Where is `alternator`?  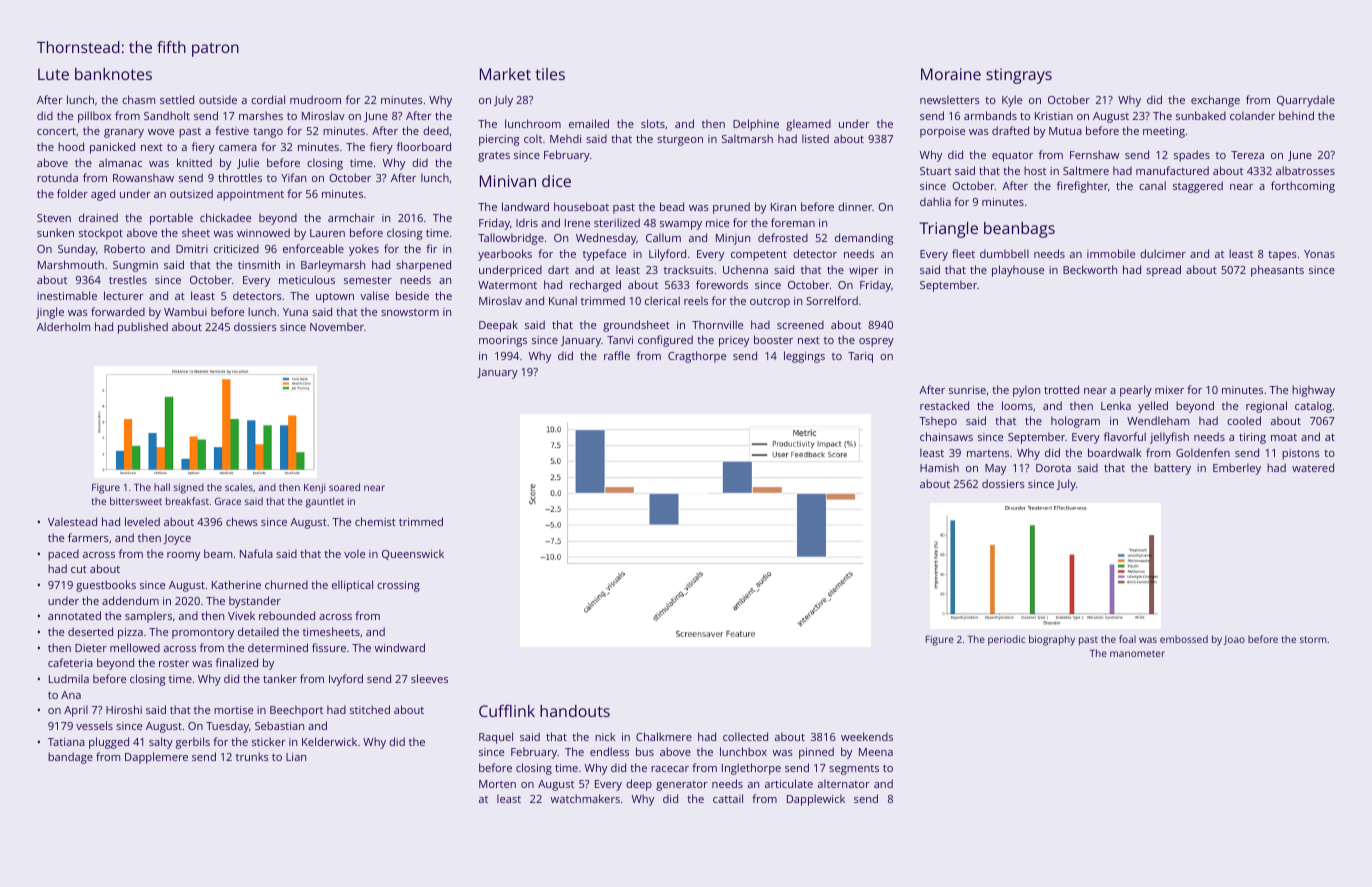
alternator is located at coordinates (844, 783).
